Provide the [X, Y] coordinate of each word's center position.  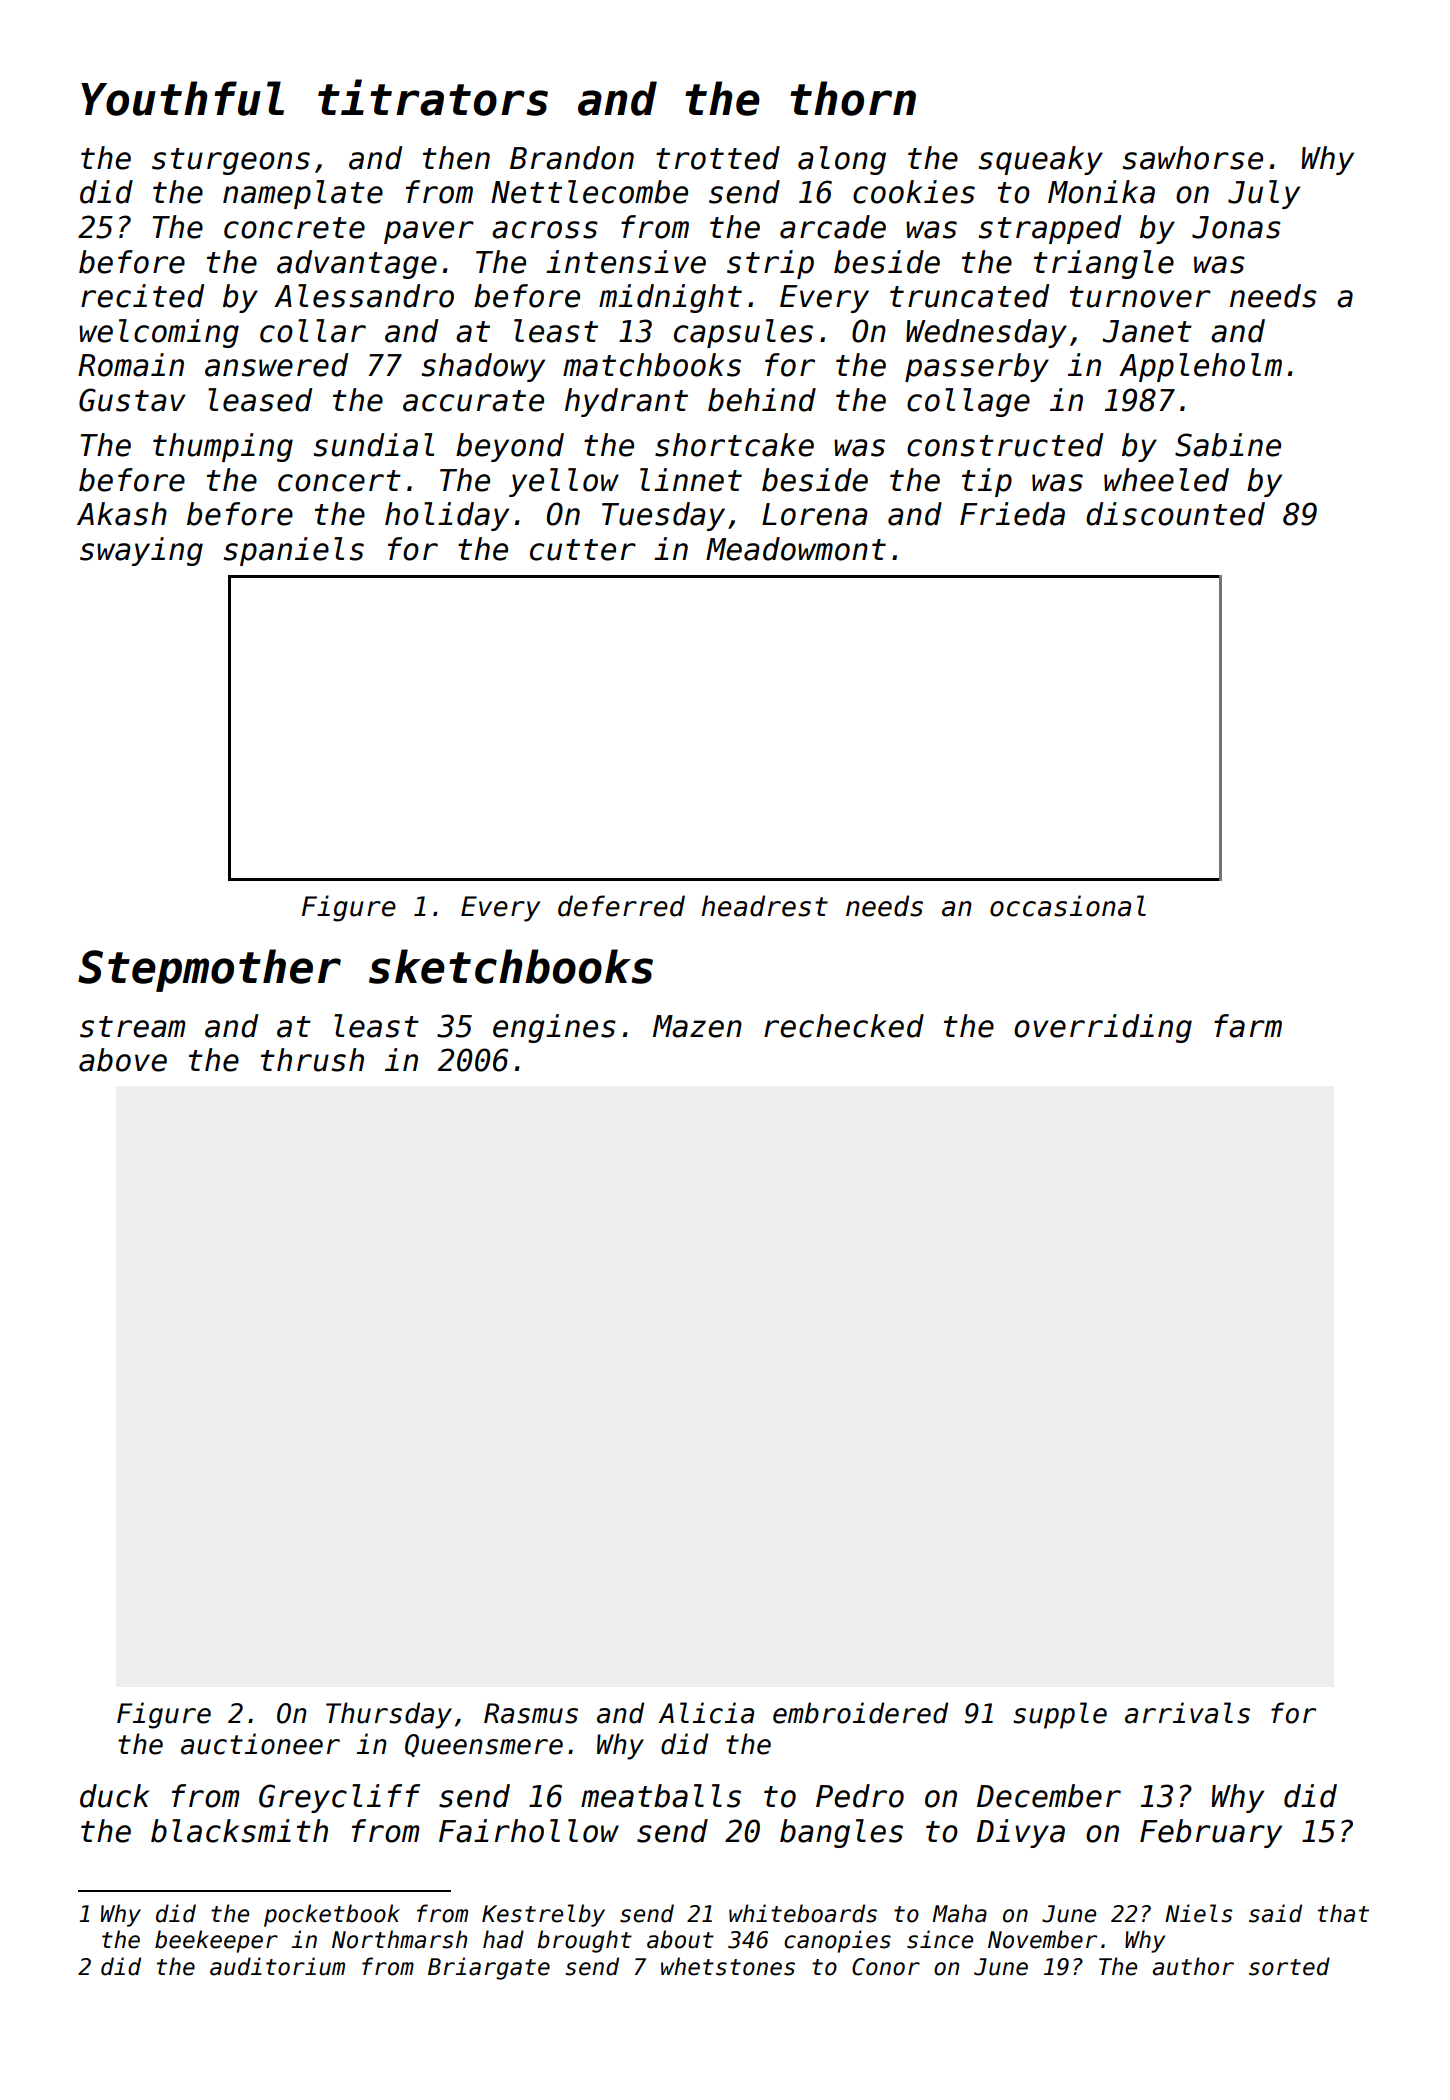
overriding [1103, 1028]
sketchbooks [511, 966]
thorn [853, 98]
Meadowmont [796, 549]
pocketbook [332, 1915]
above [123, 1060]
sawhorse [1193, 158]
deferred [621, 906]
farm [1248, 1026]
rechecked [844, 1026]
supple [1060, 1715]
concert [339, 481]
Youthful [182, 98]
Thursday [389, 1715]
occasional [1068, 906]
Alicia [706, 1713]
